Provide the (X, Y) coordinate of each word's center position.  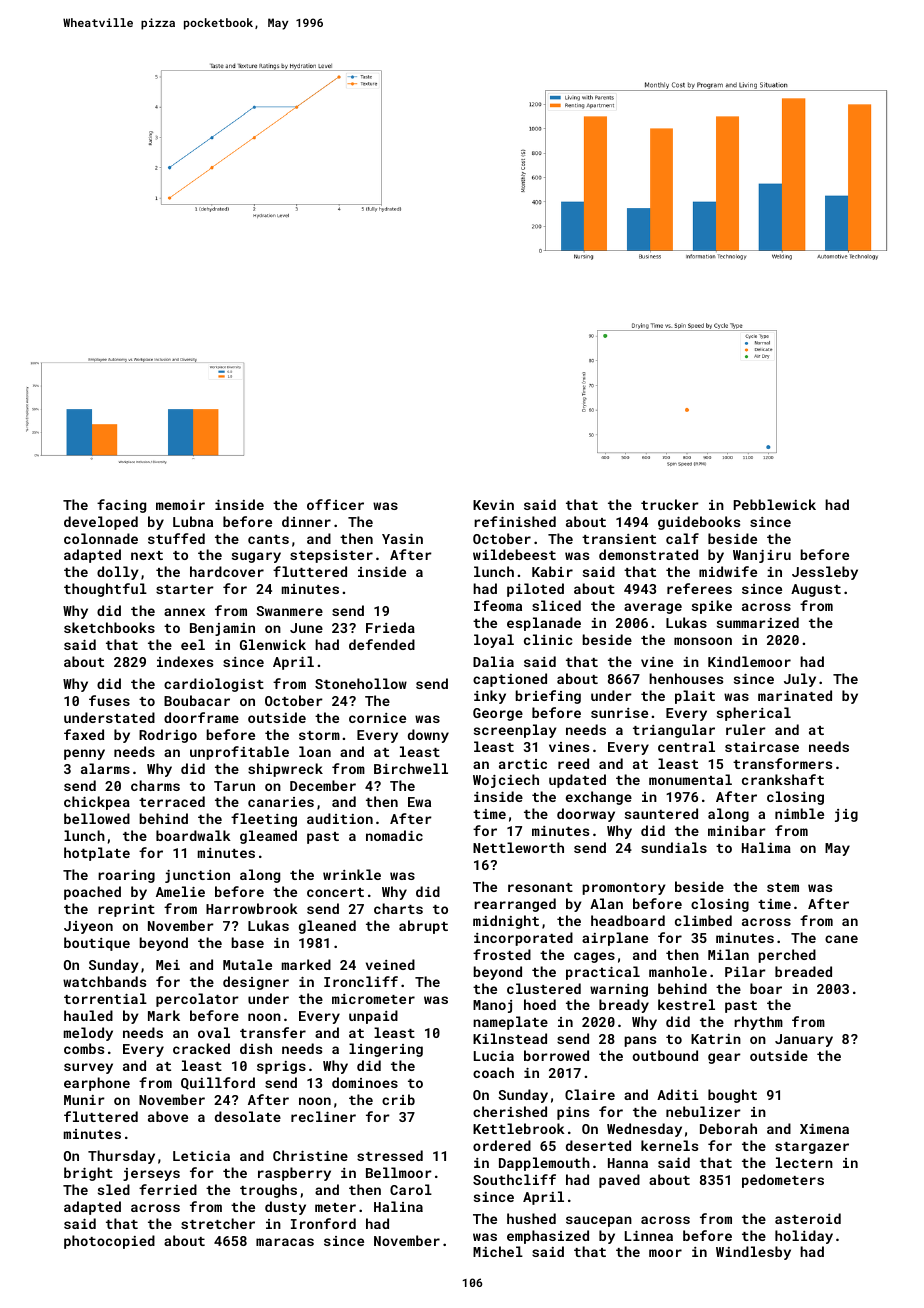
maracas (285, 1242)
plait (695, 697)
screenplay (515, 731)
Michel (498, 1251)
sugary (256, 557)
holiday (804, 1237)
